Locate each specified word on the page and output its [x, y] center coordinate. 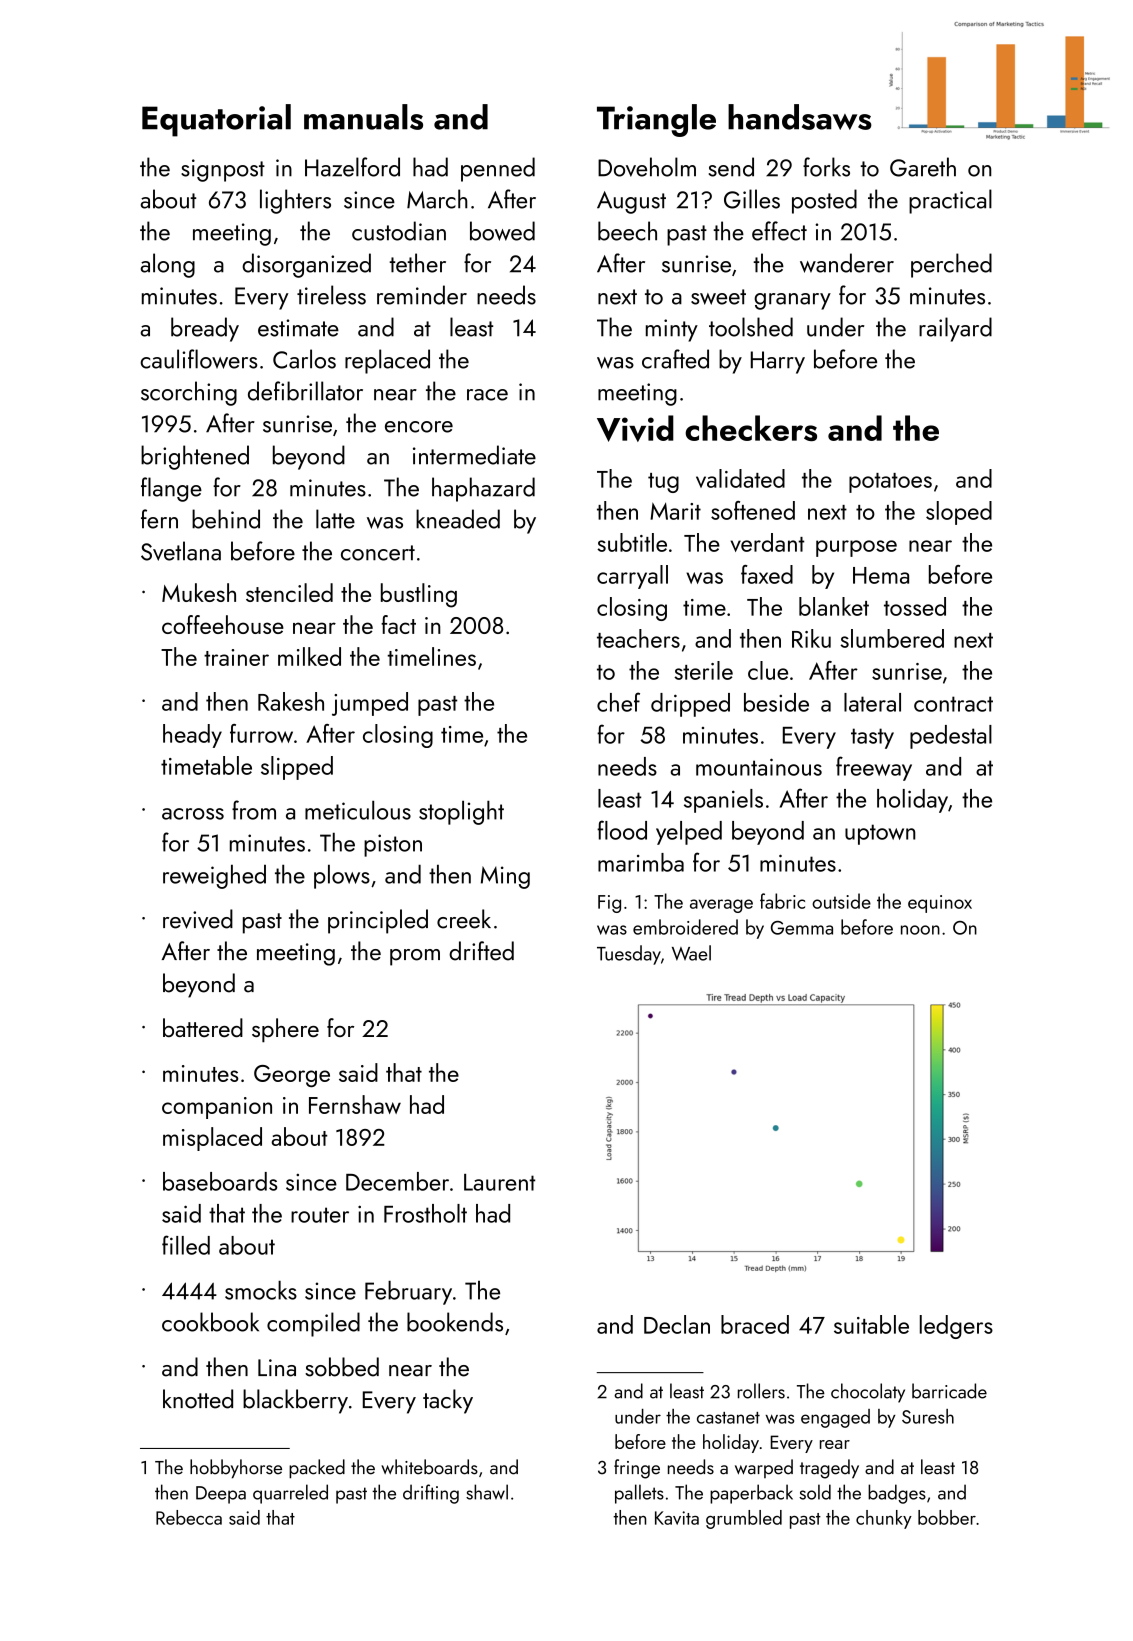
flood [622, 830]
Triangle [656, 120]
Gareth [923, 167]
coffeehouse [223, 624]
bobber [947, 1517]
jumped [370, 704]
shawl [487, 1492]
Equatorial [216, 120]
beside [776, 702]
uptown [880, 834]
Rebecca [189, 1517]
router [320, 1215]
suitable [871, 1324]
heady [192, 736]
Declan [677, 1324]
